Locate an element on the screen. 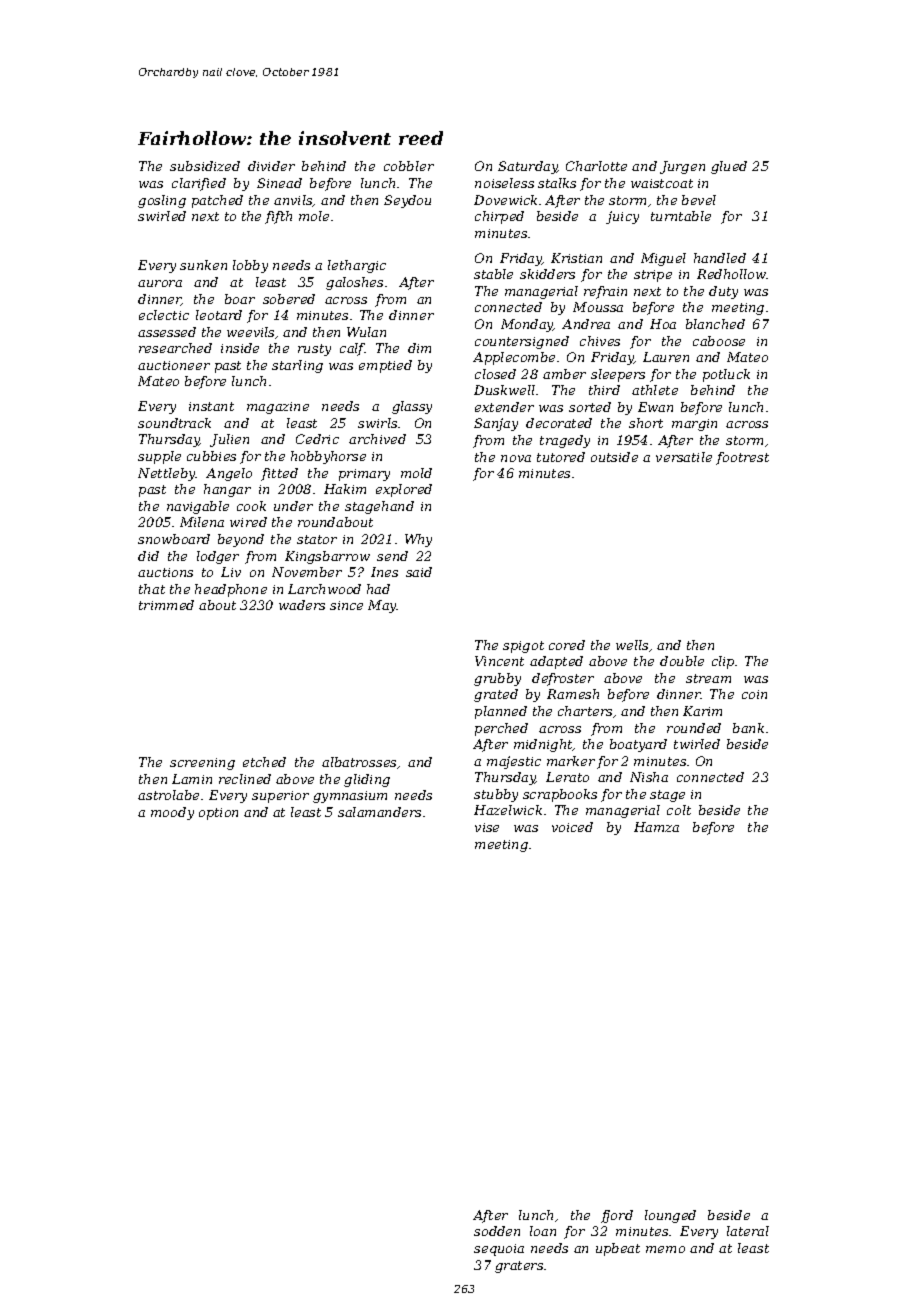  superior is located at coordinates (280, 797).
